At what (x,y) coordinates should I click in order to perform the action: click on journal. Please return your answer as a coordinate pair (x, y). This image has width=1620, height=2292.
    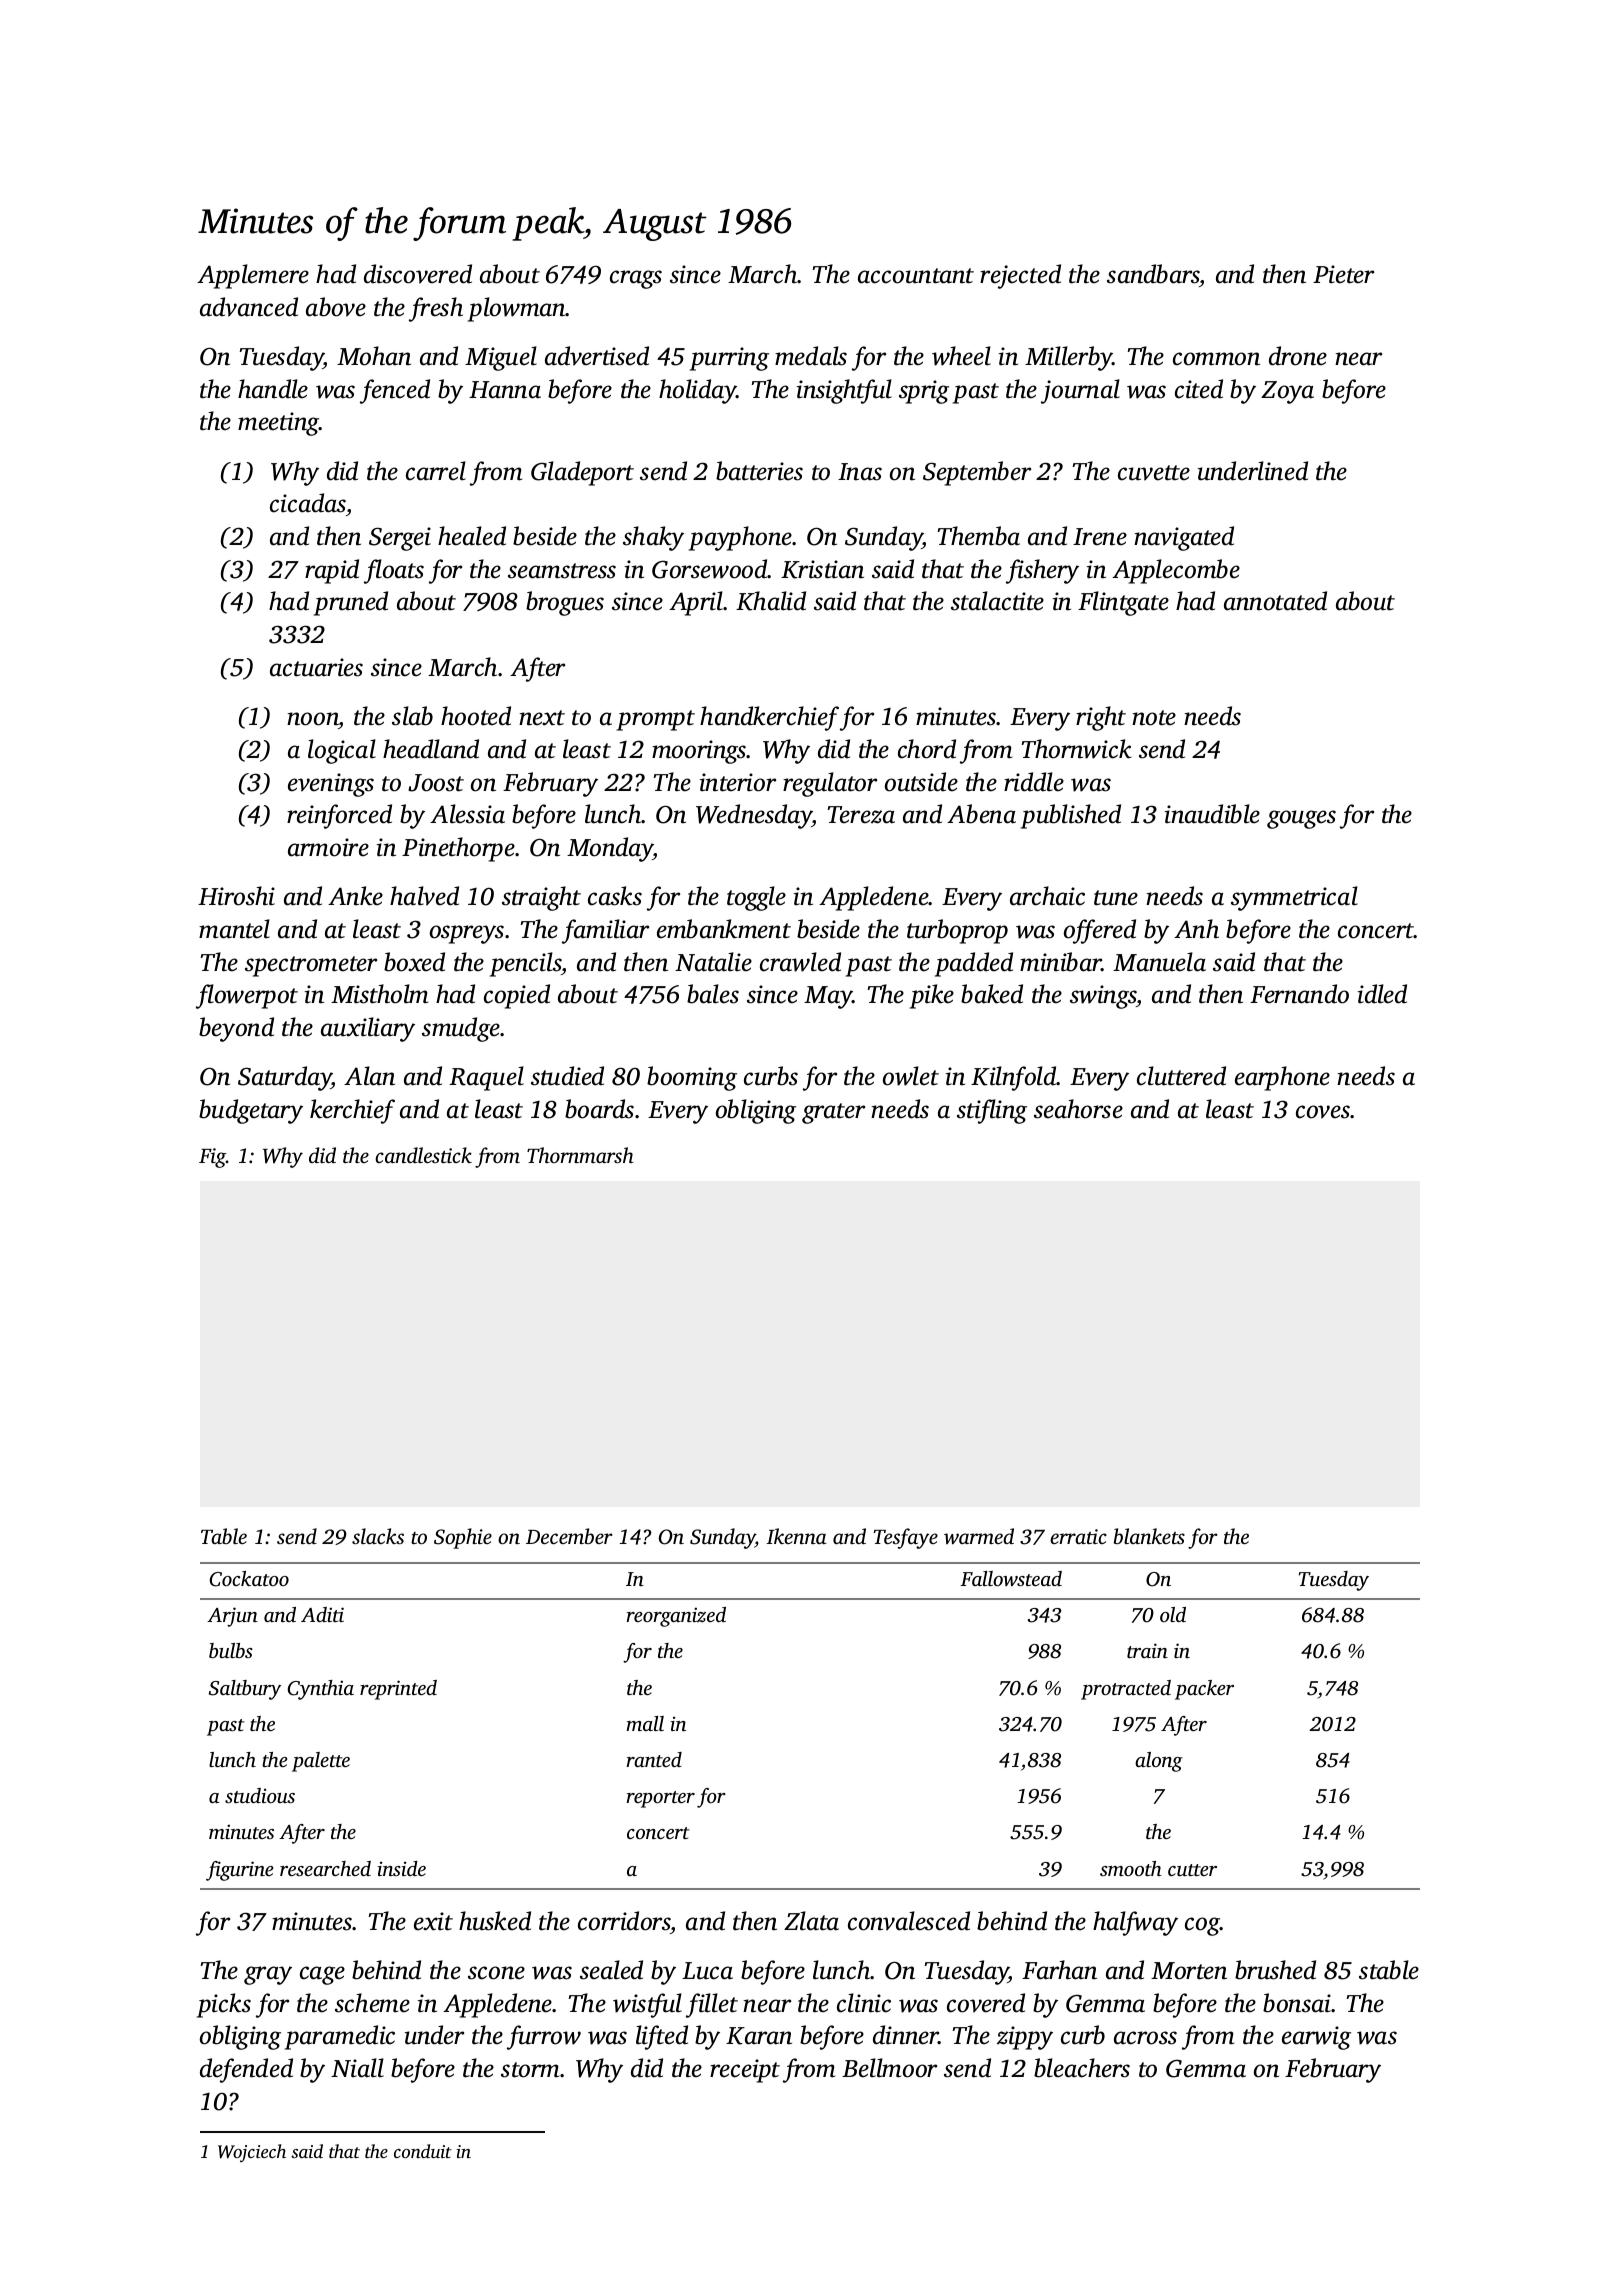
    Looking at the image, I should click on (1080, 391).
